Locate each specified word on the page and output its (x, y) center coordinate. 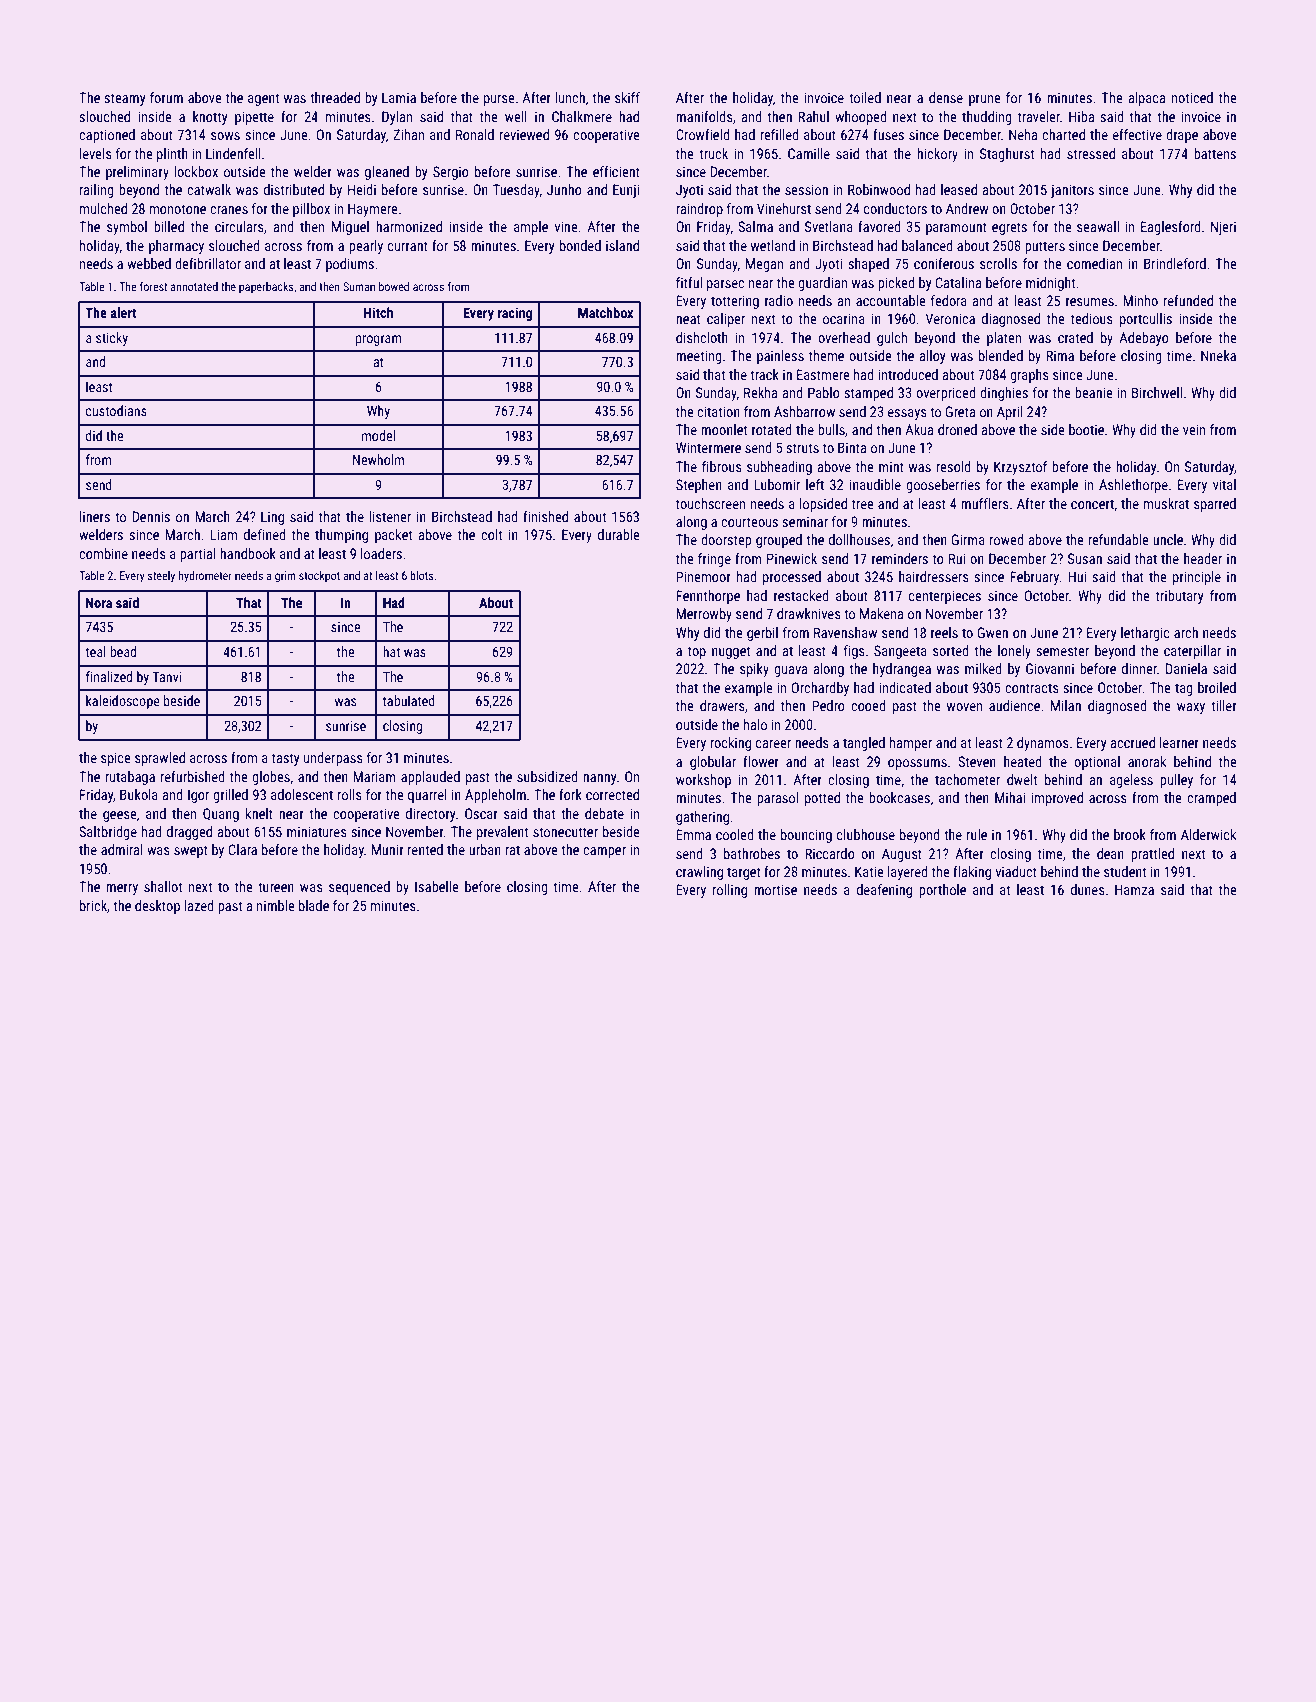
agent (263, 99)
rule (977, 834)
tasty (286, 759)
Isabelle (437, 886)
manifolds (704, 116)
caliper (726, 320)
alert (124, 312)
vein (1194, 429)
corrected (612, 794)
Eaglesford (1171, 228)
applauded (430, 778)
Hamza (1134, 889)
